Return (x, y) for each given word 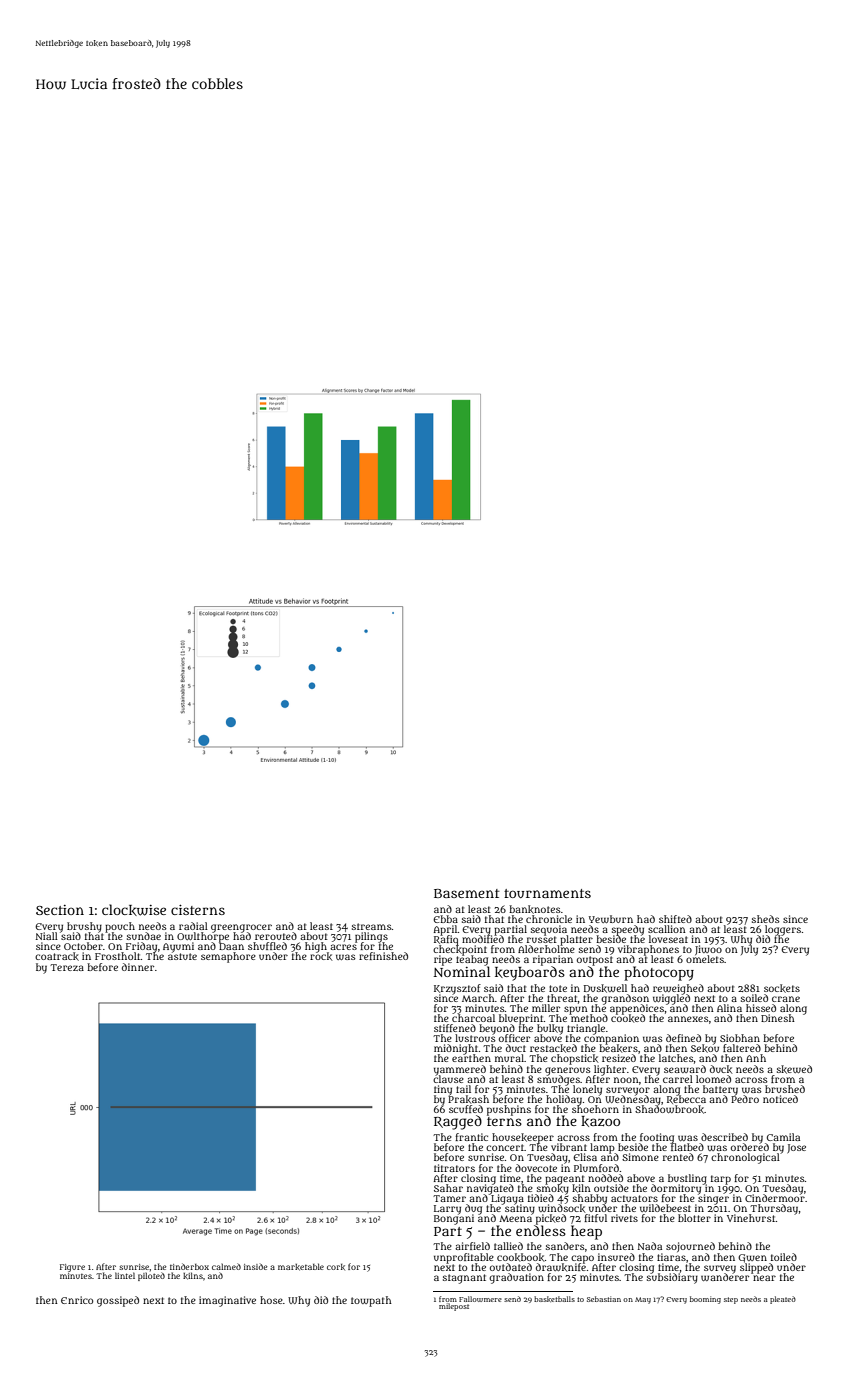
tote (558, 988)
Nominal (461, 971)
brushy (84, 927)
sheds (766, 919)
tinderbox (189, 1266)
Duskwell (605, 988)
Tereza (67, 967)
